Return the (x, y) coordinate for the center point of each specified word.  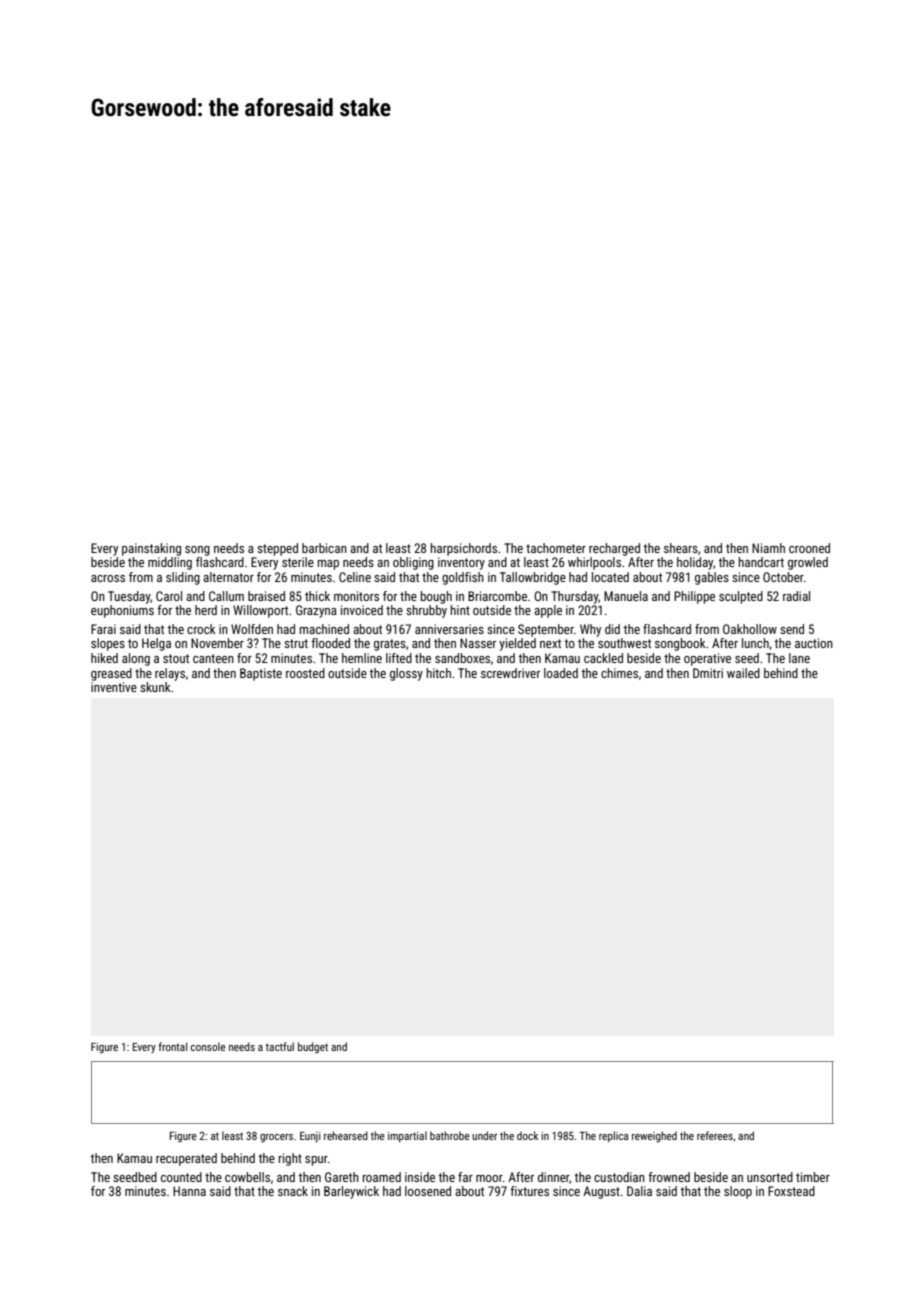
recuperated (186, 1159)
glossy (406, 674)
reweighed (654, 1137)
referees (715, 1135)
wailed (743, 673)
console (208, 1046)
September (546, 630)
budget (313, 1048)
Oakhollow (750, 629)
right (290, 1159)
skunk (155, 687)
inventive (114, 687)
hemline (362, 658)
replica (613, 1137)
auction (814, 643)
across (108, 578)
